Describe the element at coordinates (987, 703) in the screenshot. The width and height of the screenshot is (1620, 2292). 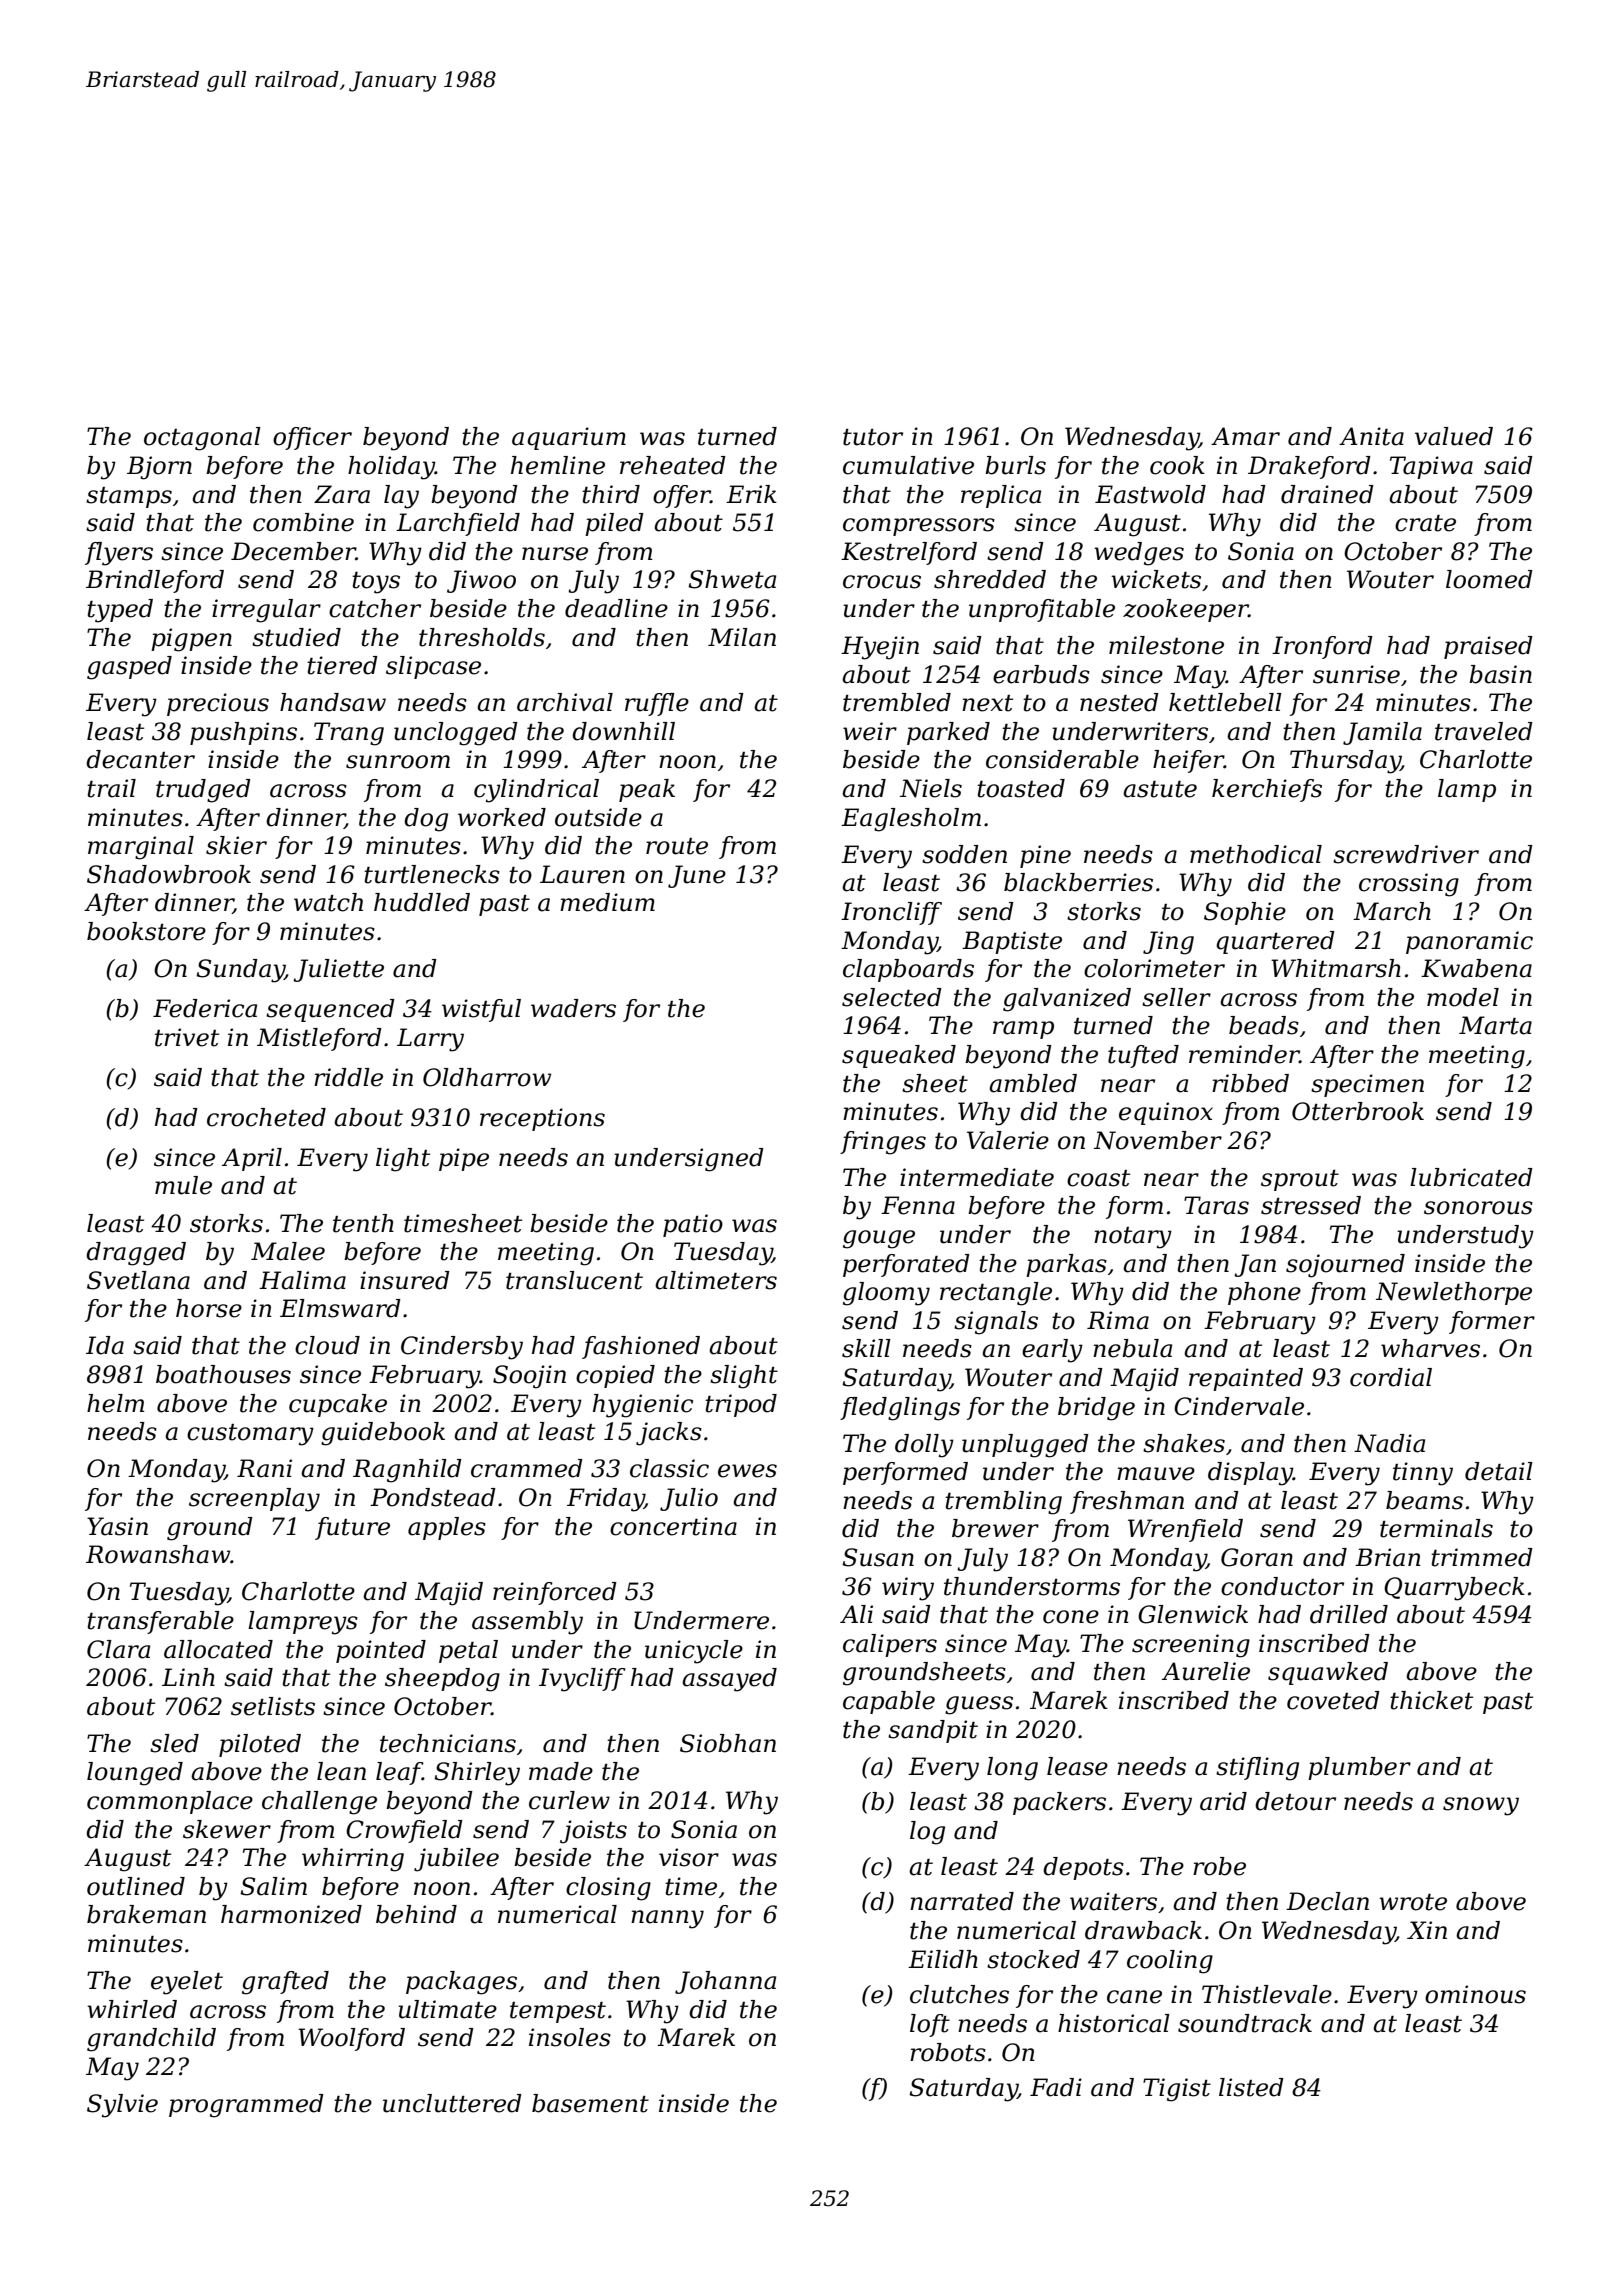
I see `next` at that location.
